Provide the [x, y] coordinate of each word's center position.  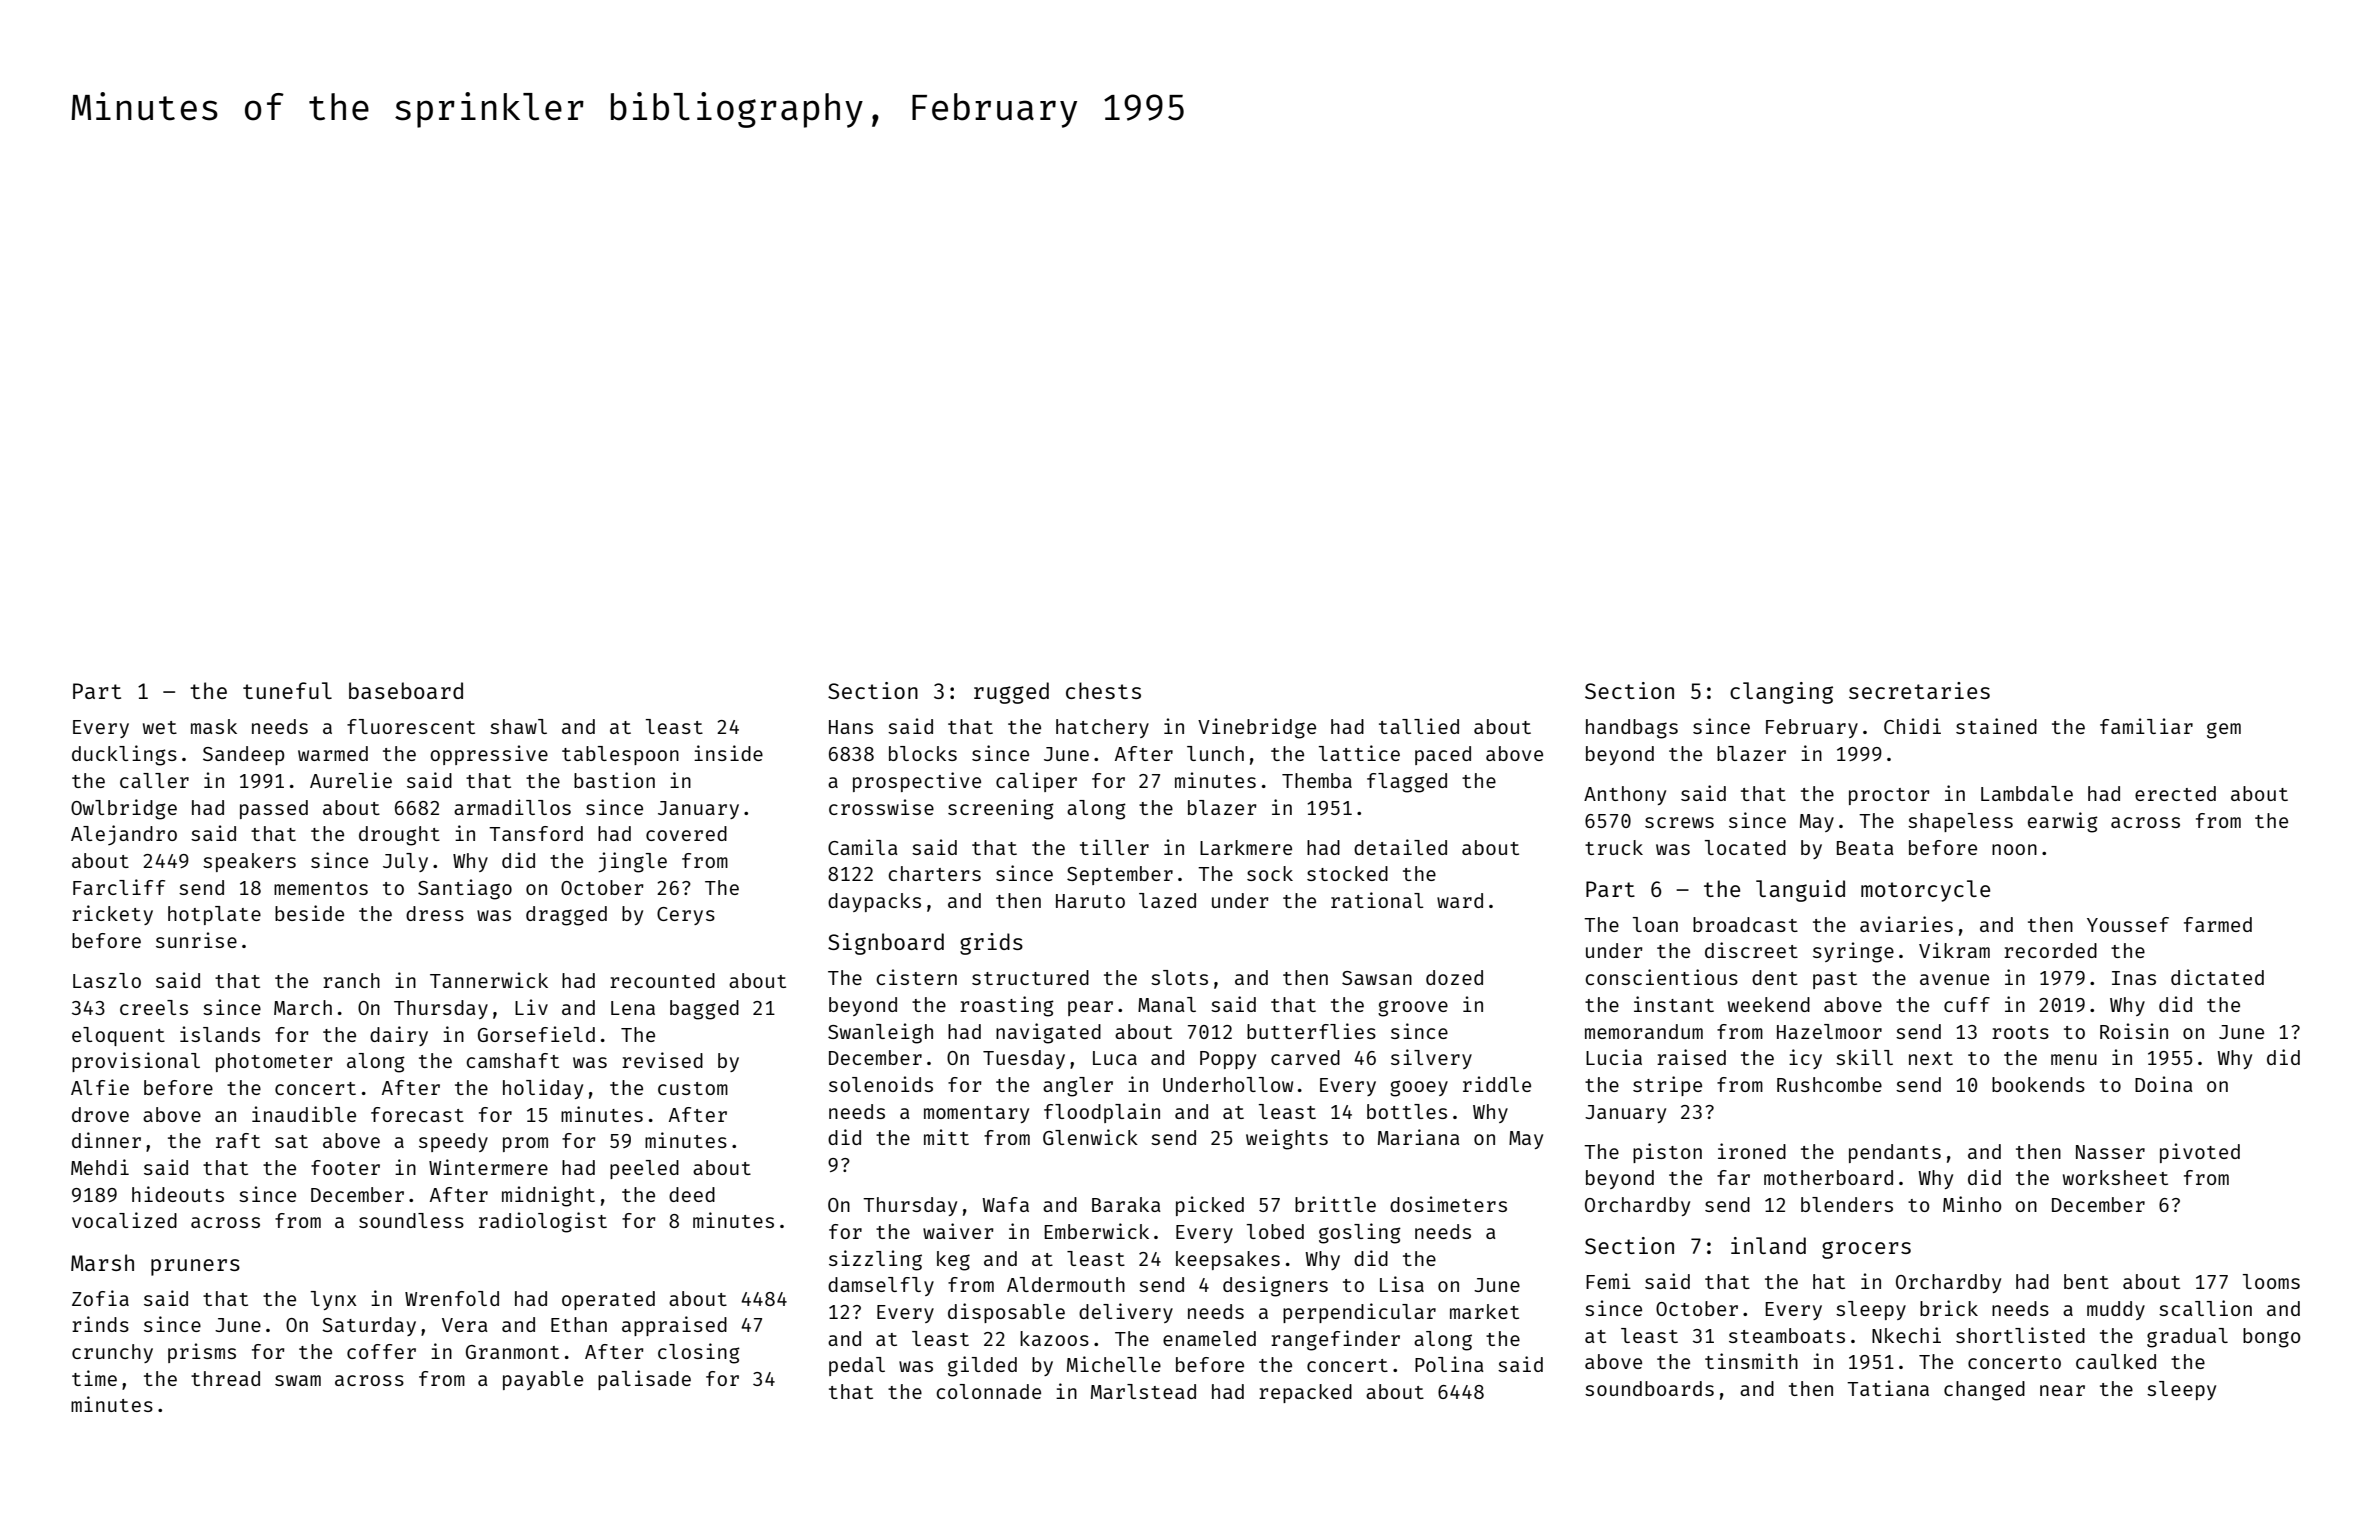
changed [1984, 1391]
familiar [2146, 726]
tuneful [287, 690]
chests [1103, 690]
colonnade [988, 1391]
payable [543, 1380]
